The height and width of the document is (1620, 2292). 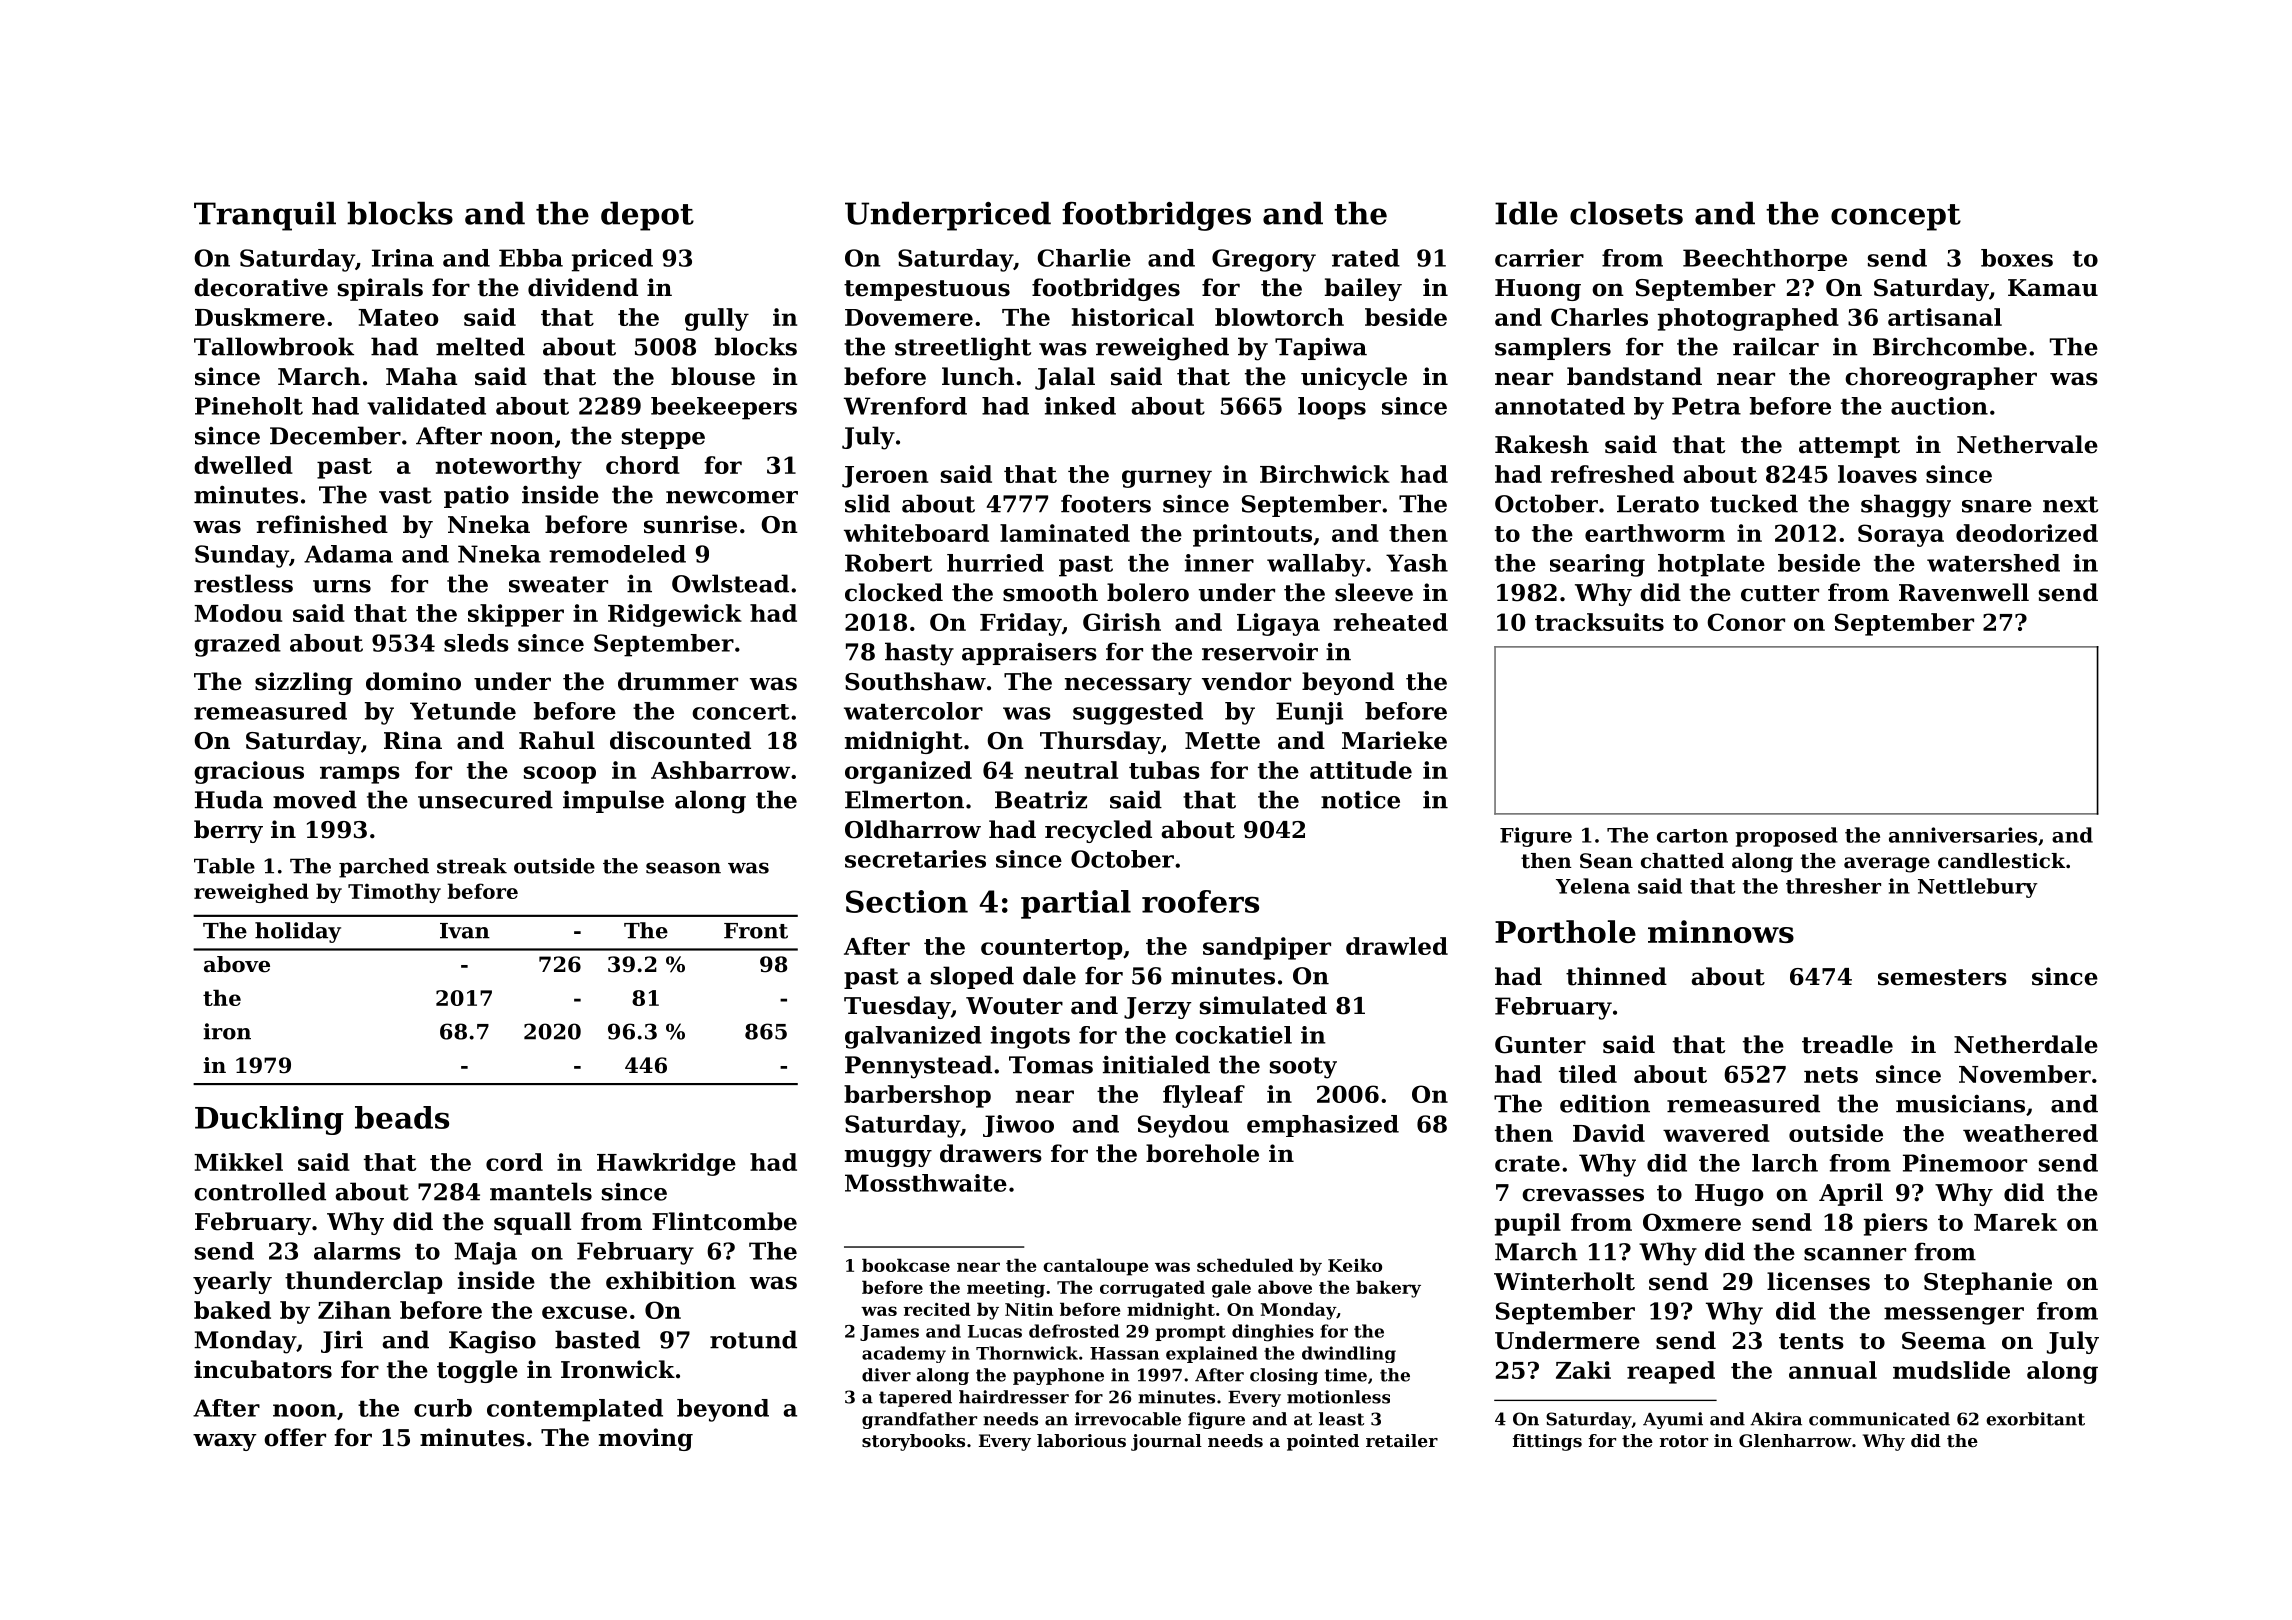 I want to click on closets, so click(x=1626, y=213).
